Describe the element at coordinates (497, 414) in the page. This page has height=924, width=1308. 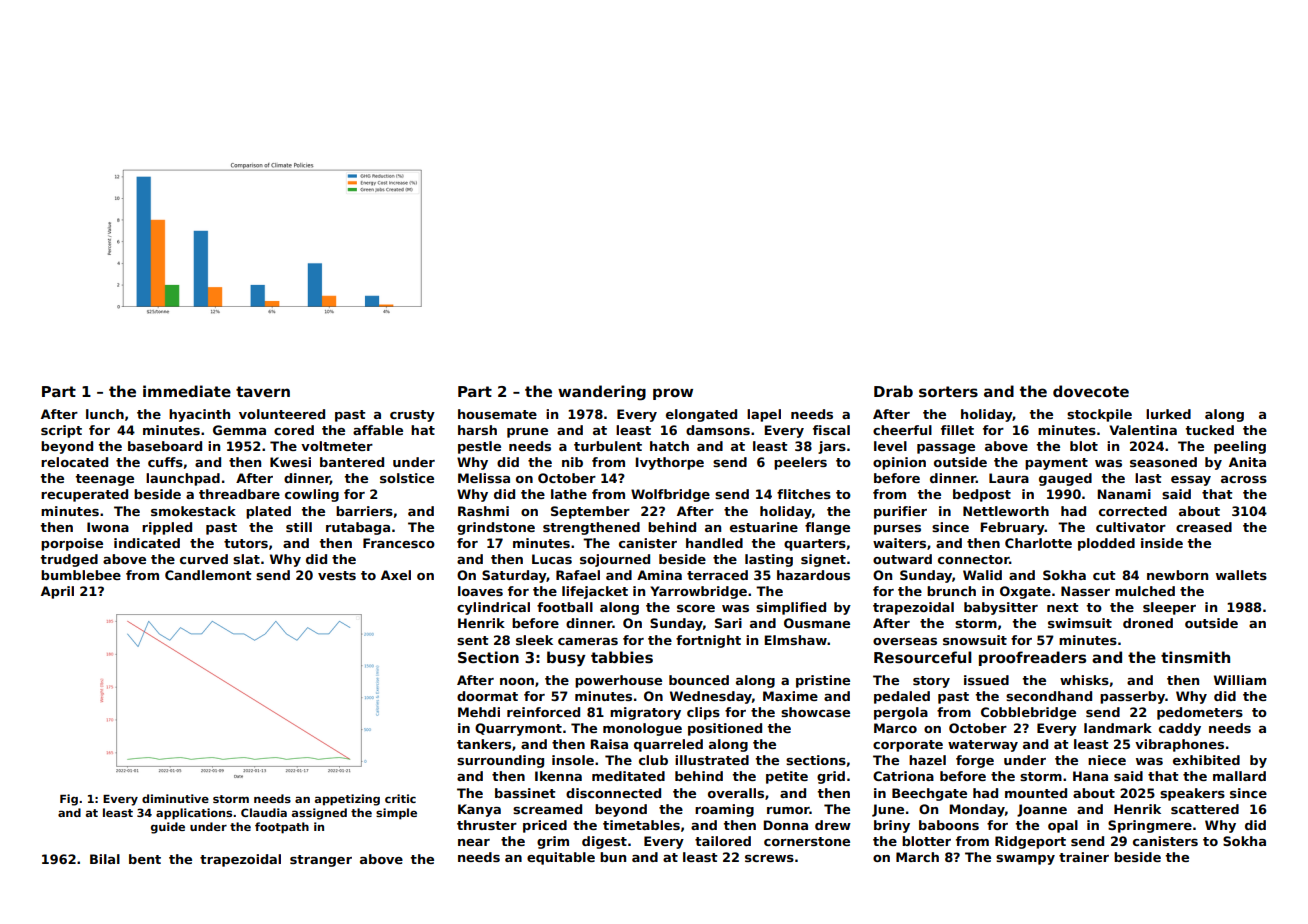
I see `housemate` at that location.
